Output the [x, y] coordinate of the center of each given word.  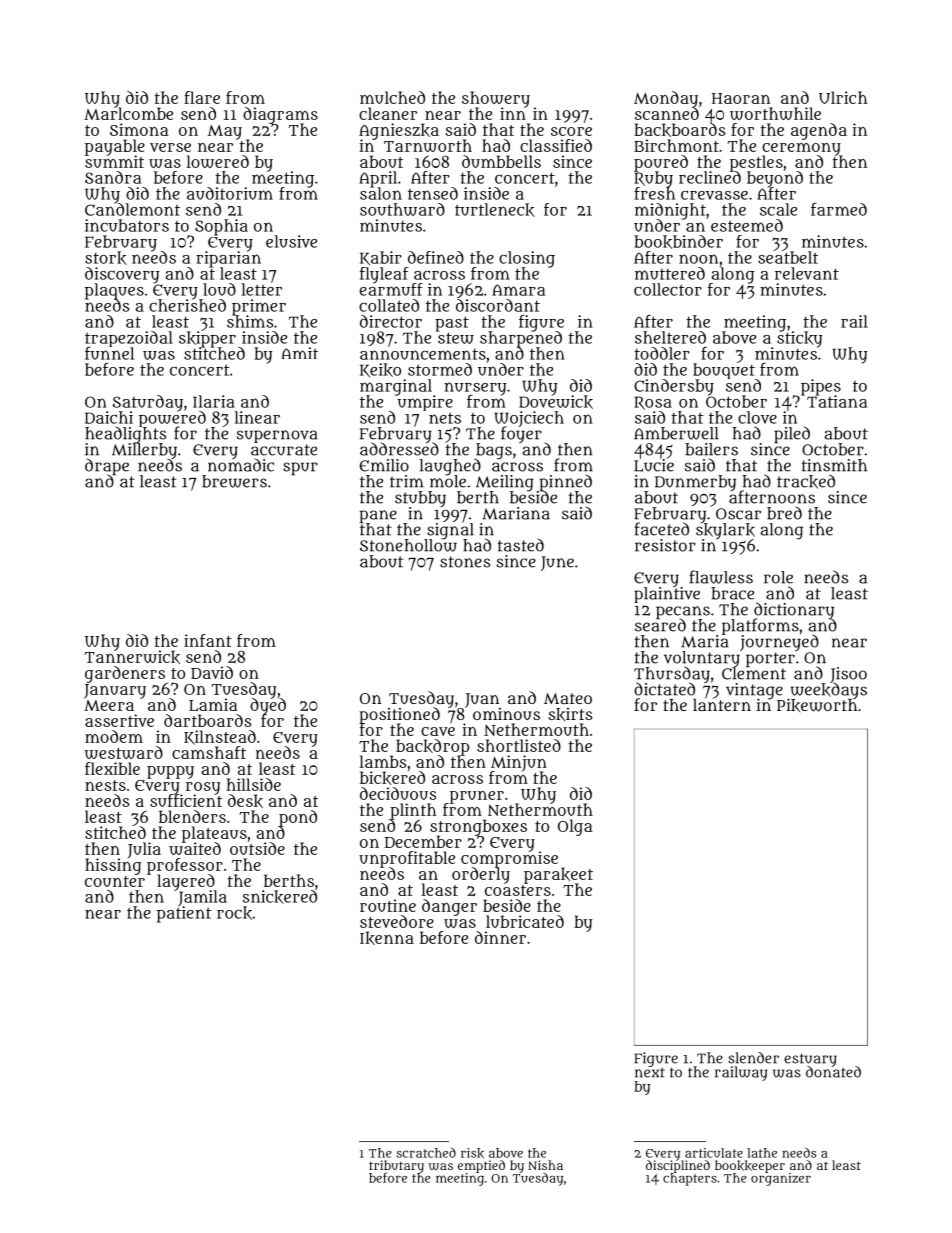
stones [465, 562]
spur [300, 468]
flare [202, 97]
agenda [819, 131]
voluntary [702, 659]
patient [184, 914]
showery [496, 99]
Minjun [519, 763]
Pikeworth [817, 705]
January [115, 691]
